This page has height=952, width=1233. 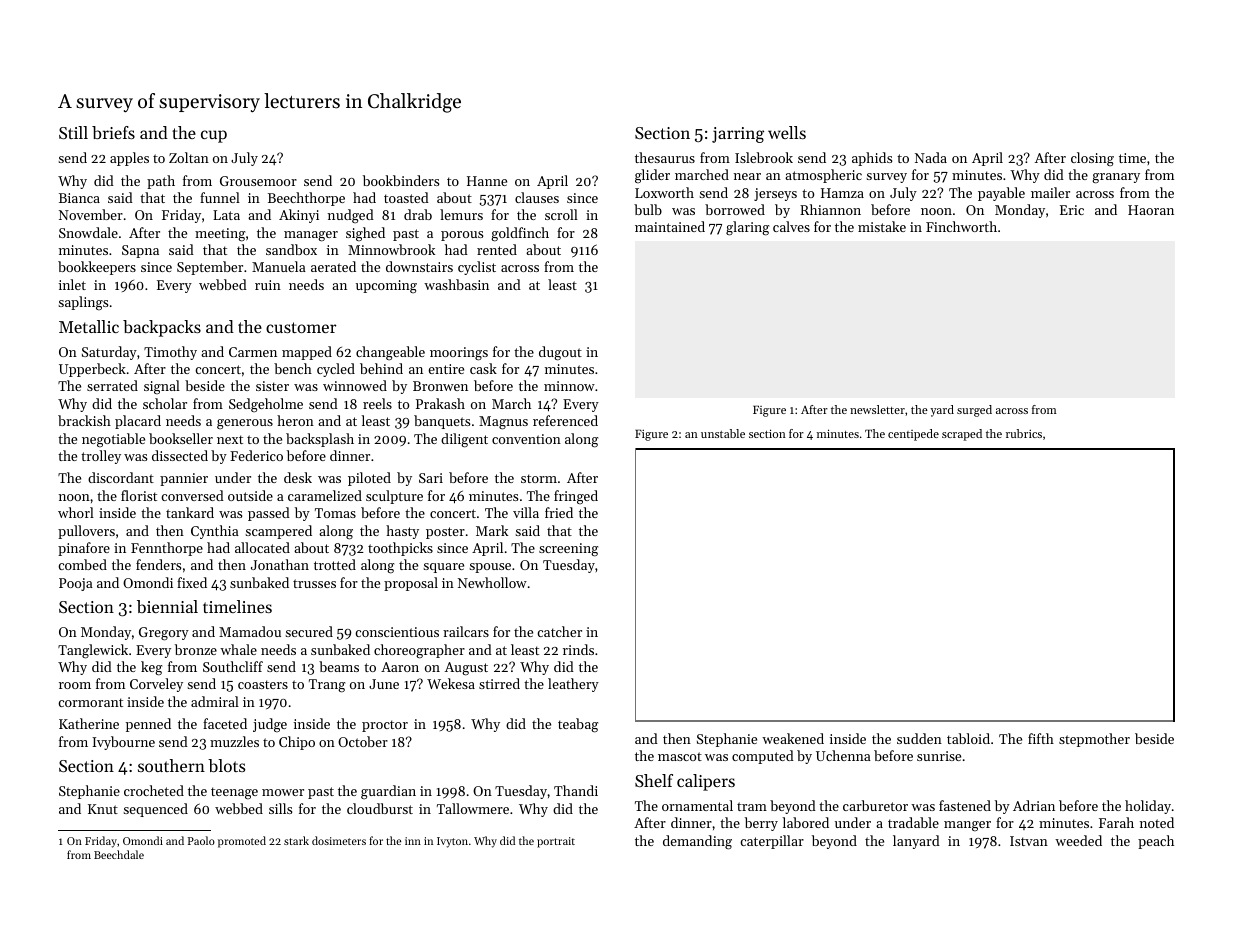 What do you see at coordinates (560, 353) in the page?
I see `dugout` at bounding box center [560, 353].
